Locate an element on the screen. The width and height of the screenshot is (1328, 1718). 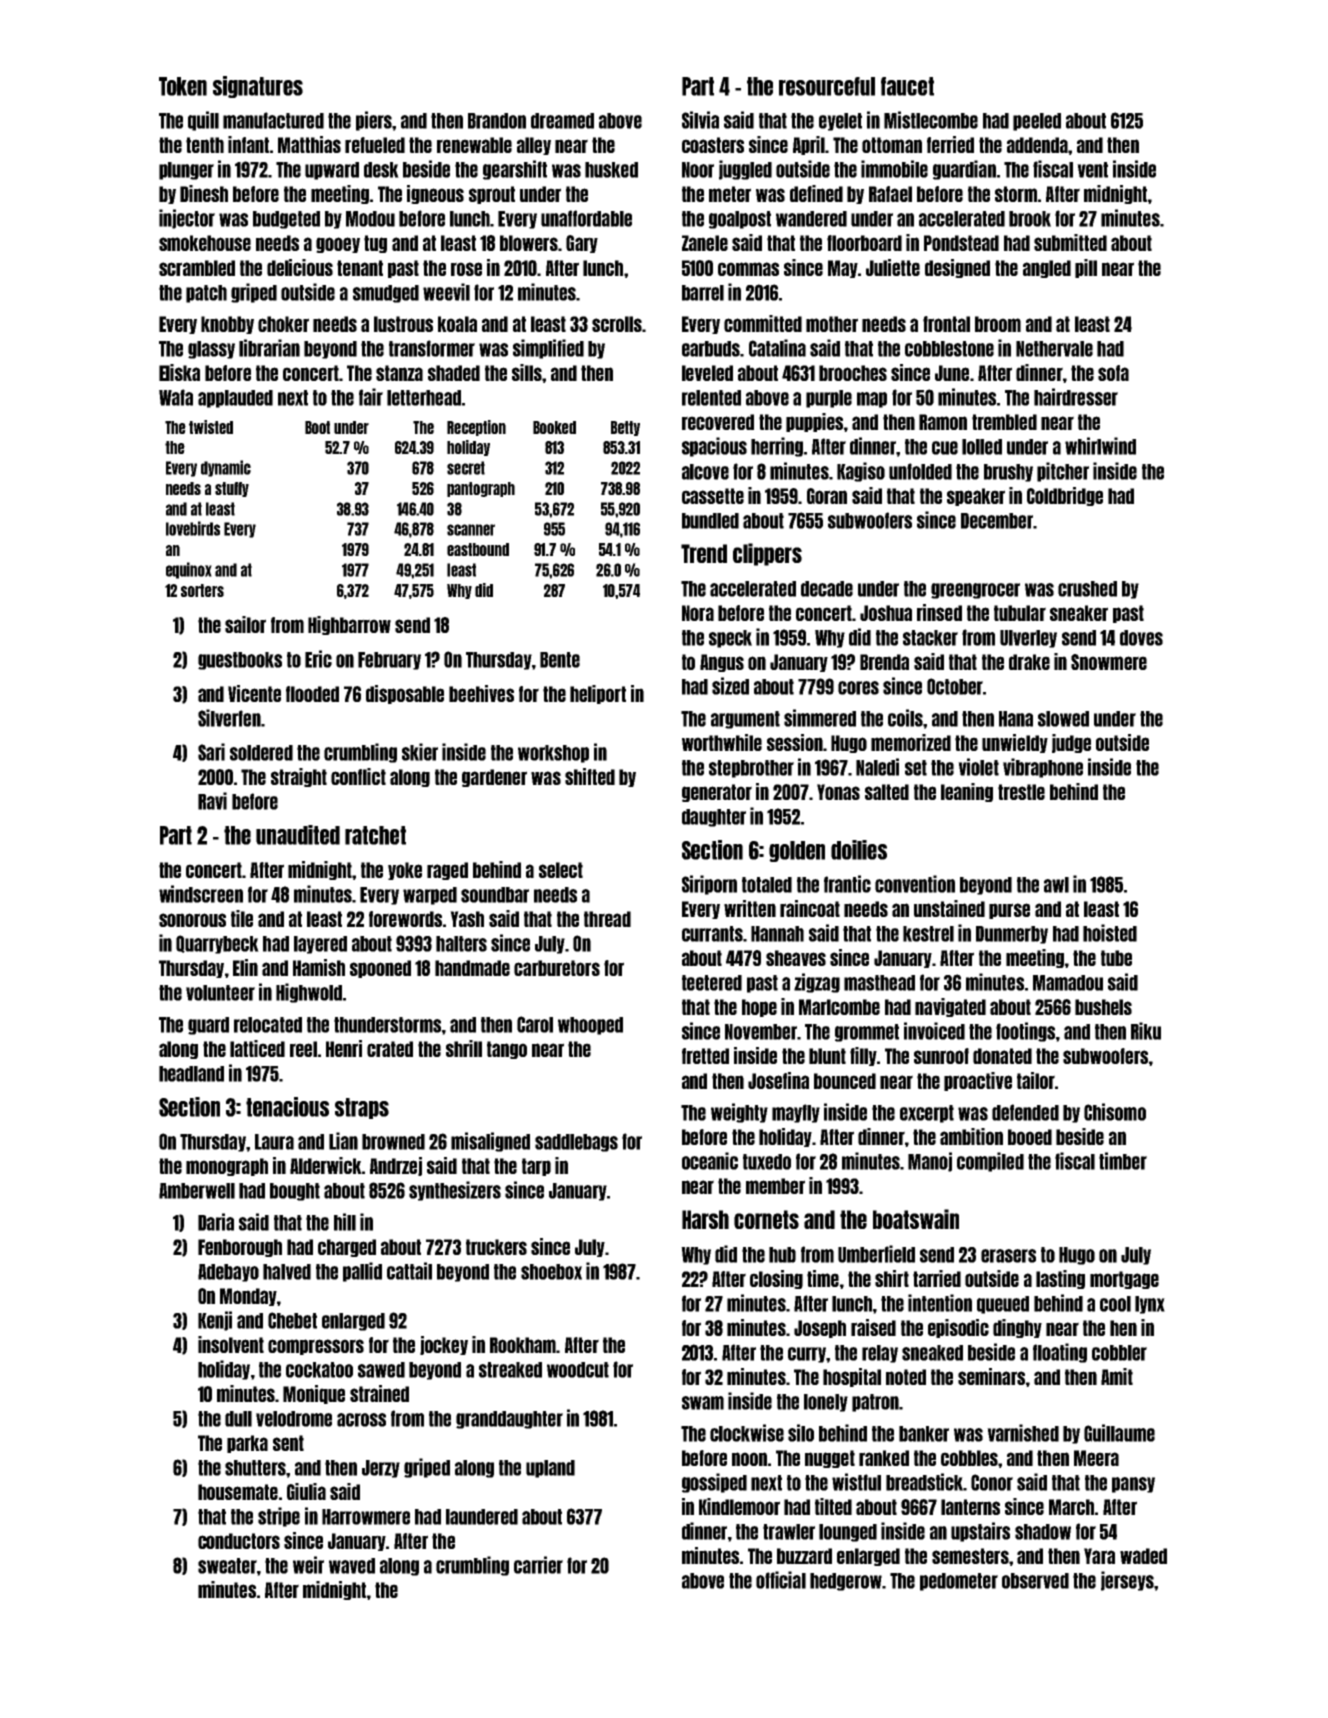
piers is located at coordinates (374, 121).
